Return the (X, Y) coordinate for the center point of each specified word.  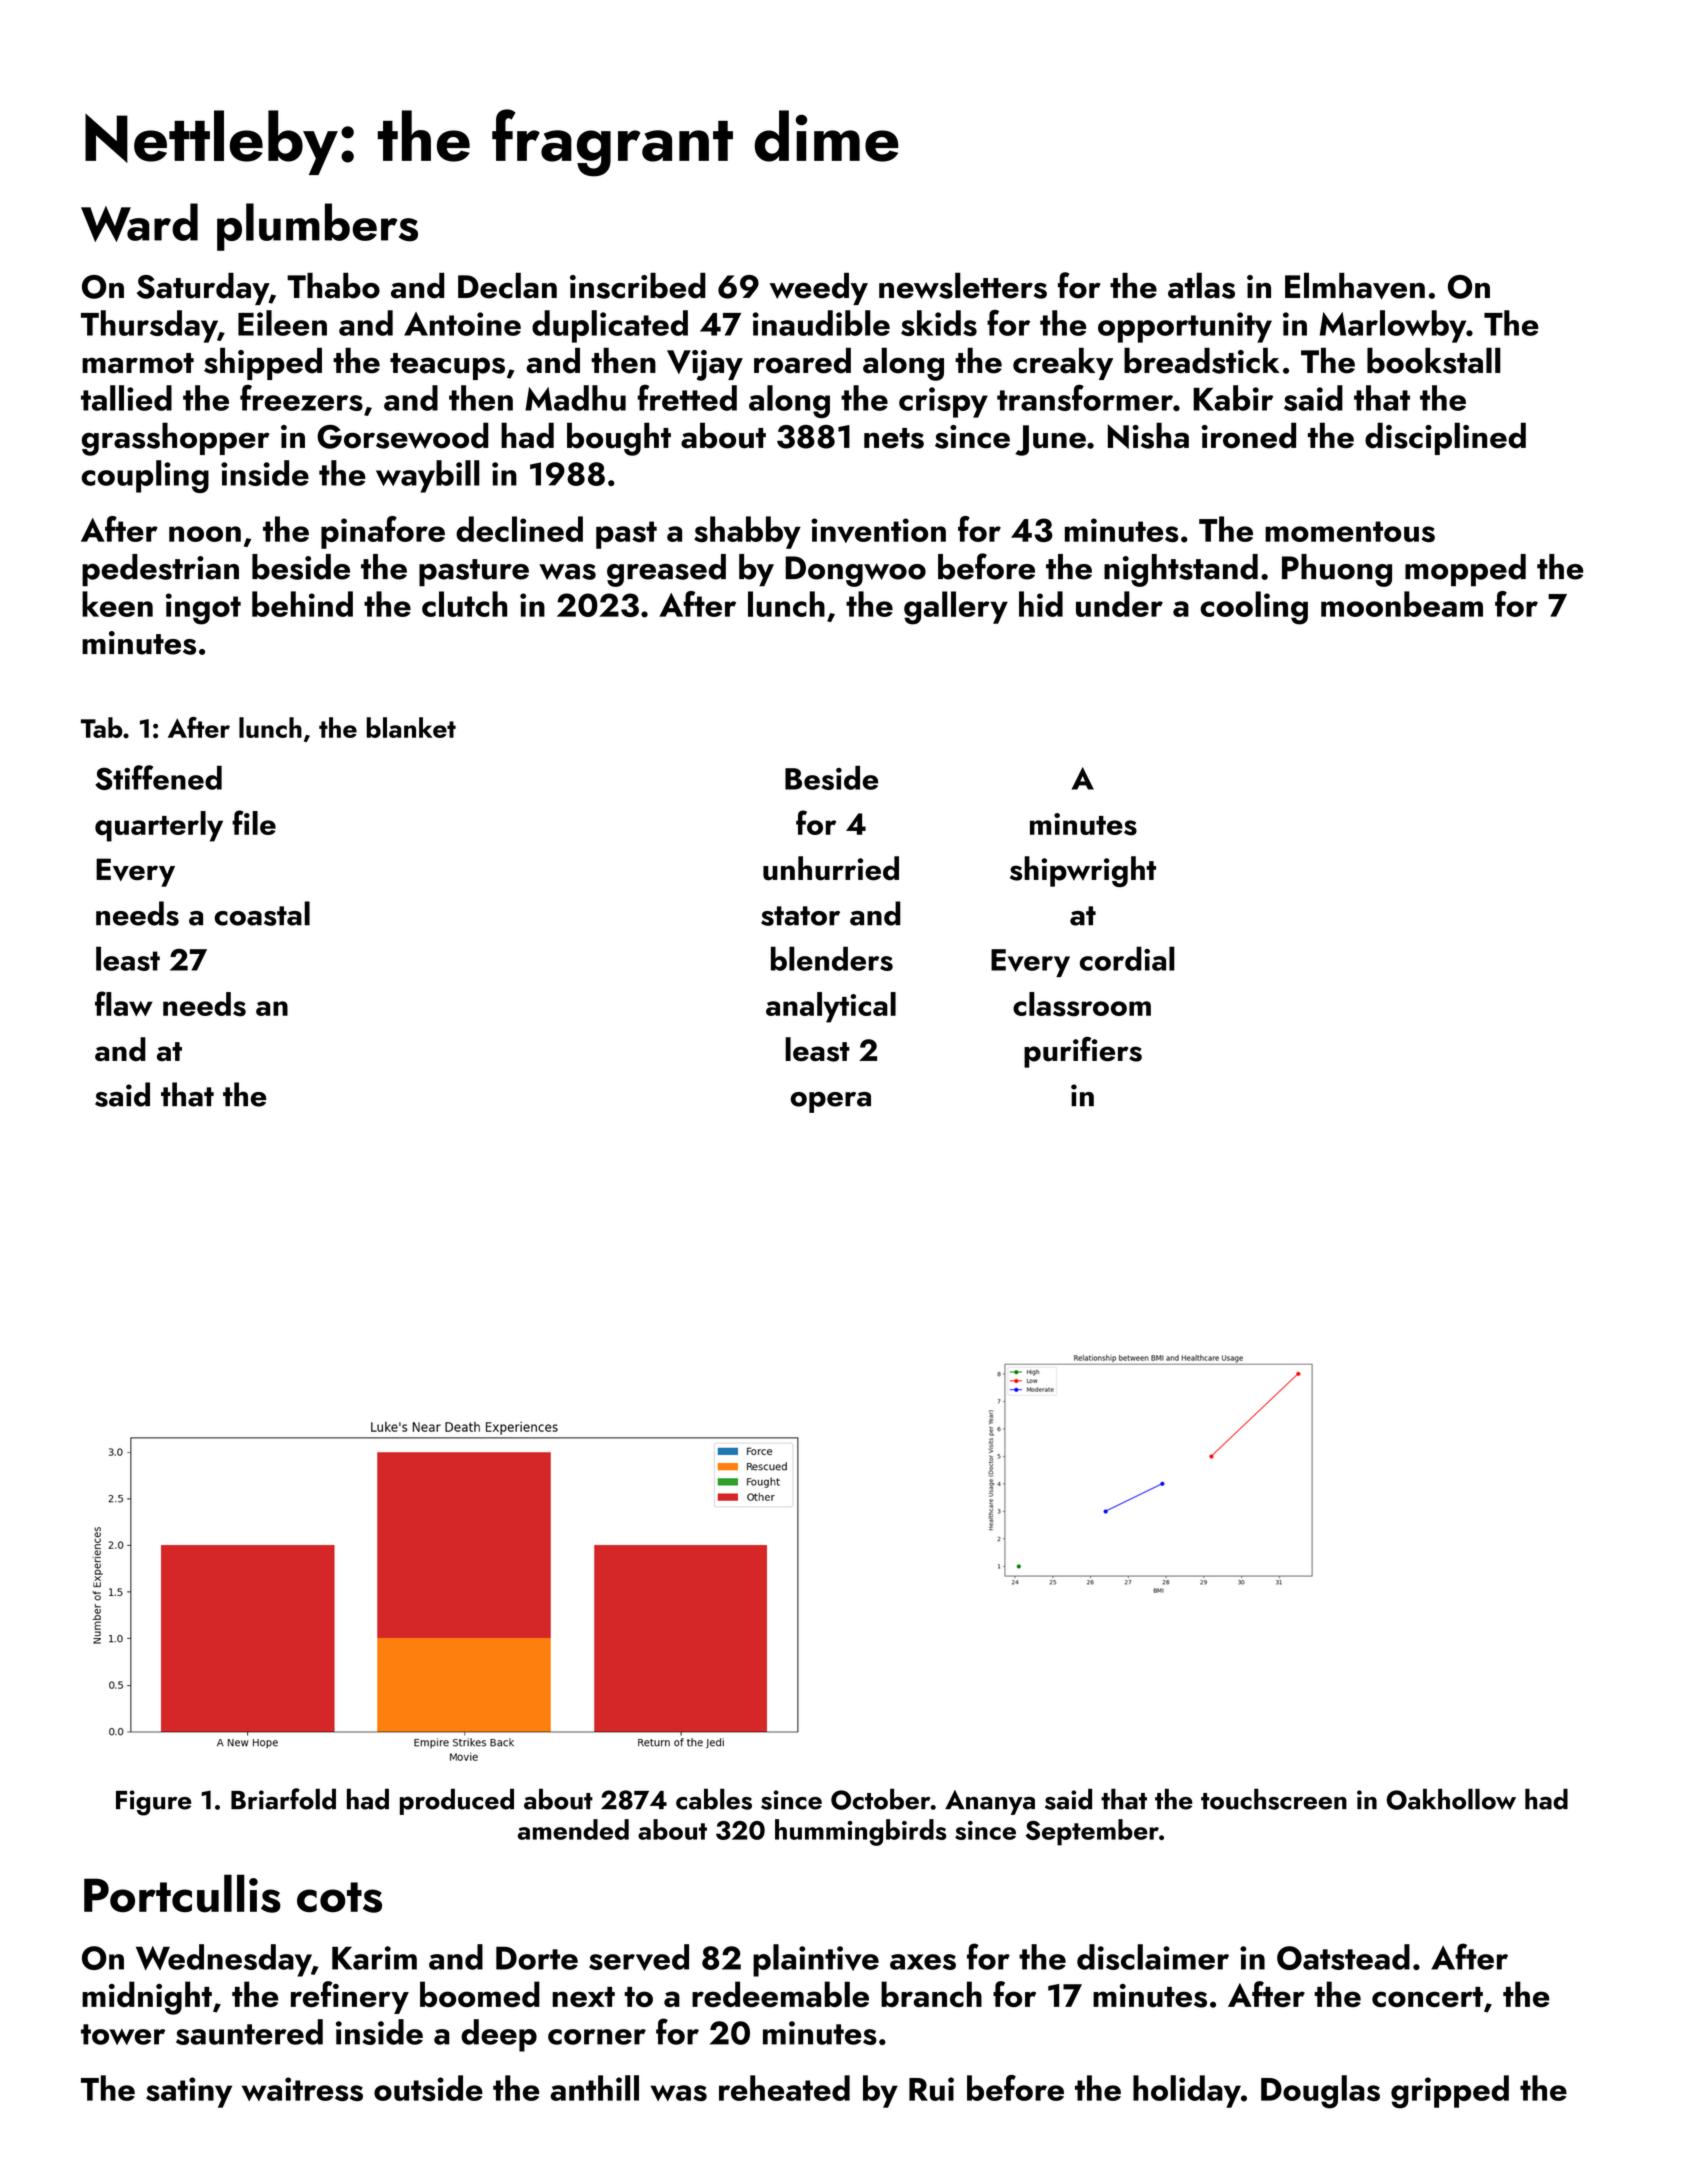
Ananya (990, 1802)
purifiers (1083, 1052)
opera (831, 1102)
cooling (1254, 608)
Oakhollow (1451, 1799)
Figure (153, 1803)
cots (339, 1897)
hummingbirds (860, 1832)
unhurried (831, 868)
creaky (1063, 363)
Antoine (462, 324)
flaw (124, 1003)
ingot (203, 609)
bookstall (1434, 360)
